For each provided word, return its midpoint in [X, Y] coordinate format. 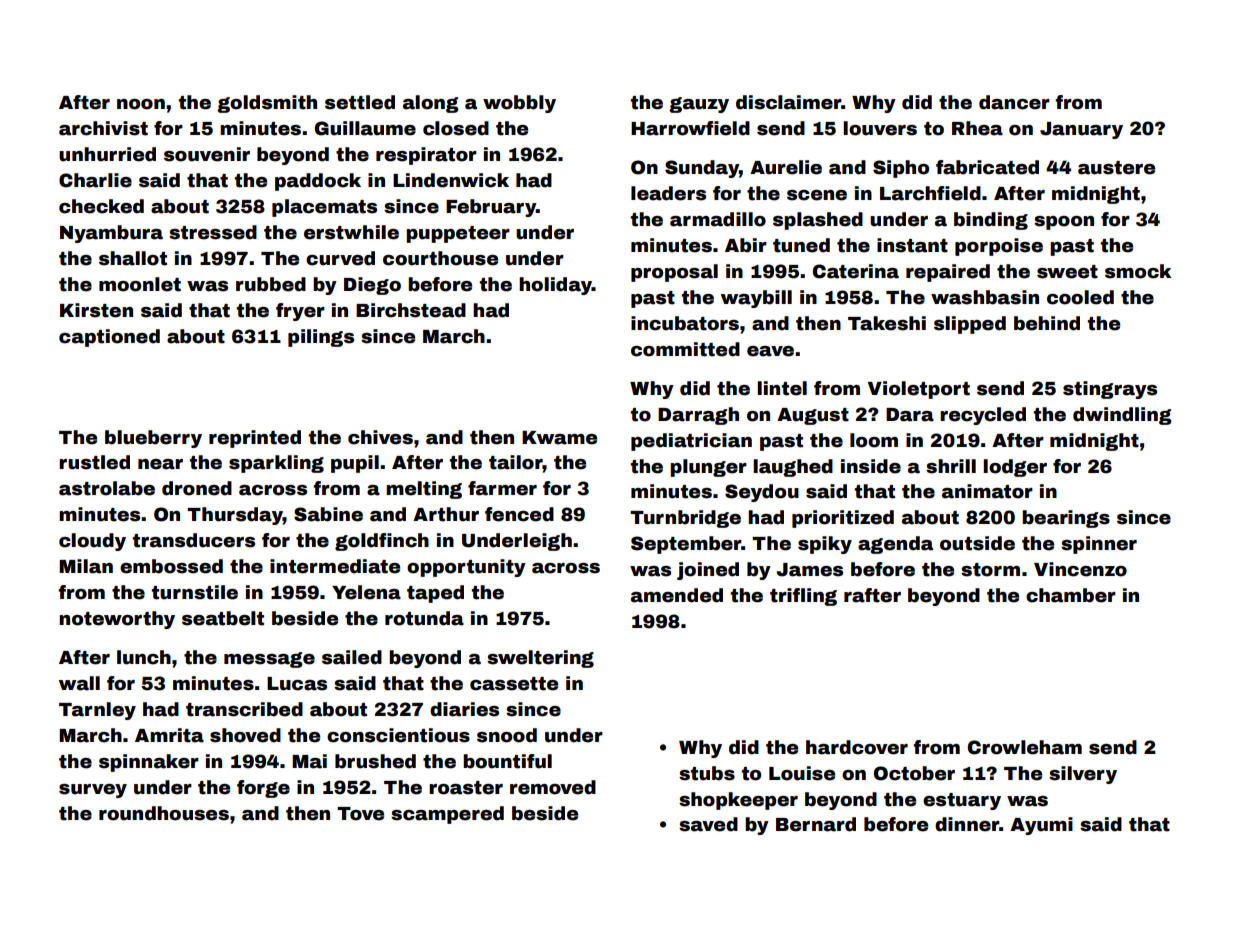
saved [708, 824]
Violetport [919, 390]
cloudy [92, 542]
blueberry [153, 439]
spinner [1099, 545]
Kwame [559, 438]
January [1081, 130]
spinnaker [149, 763]
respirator [426, 156]
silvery [1083, 775]
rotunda [424, 618]
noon [141, 104]
